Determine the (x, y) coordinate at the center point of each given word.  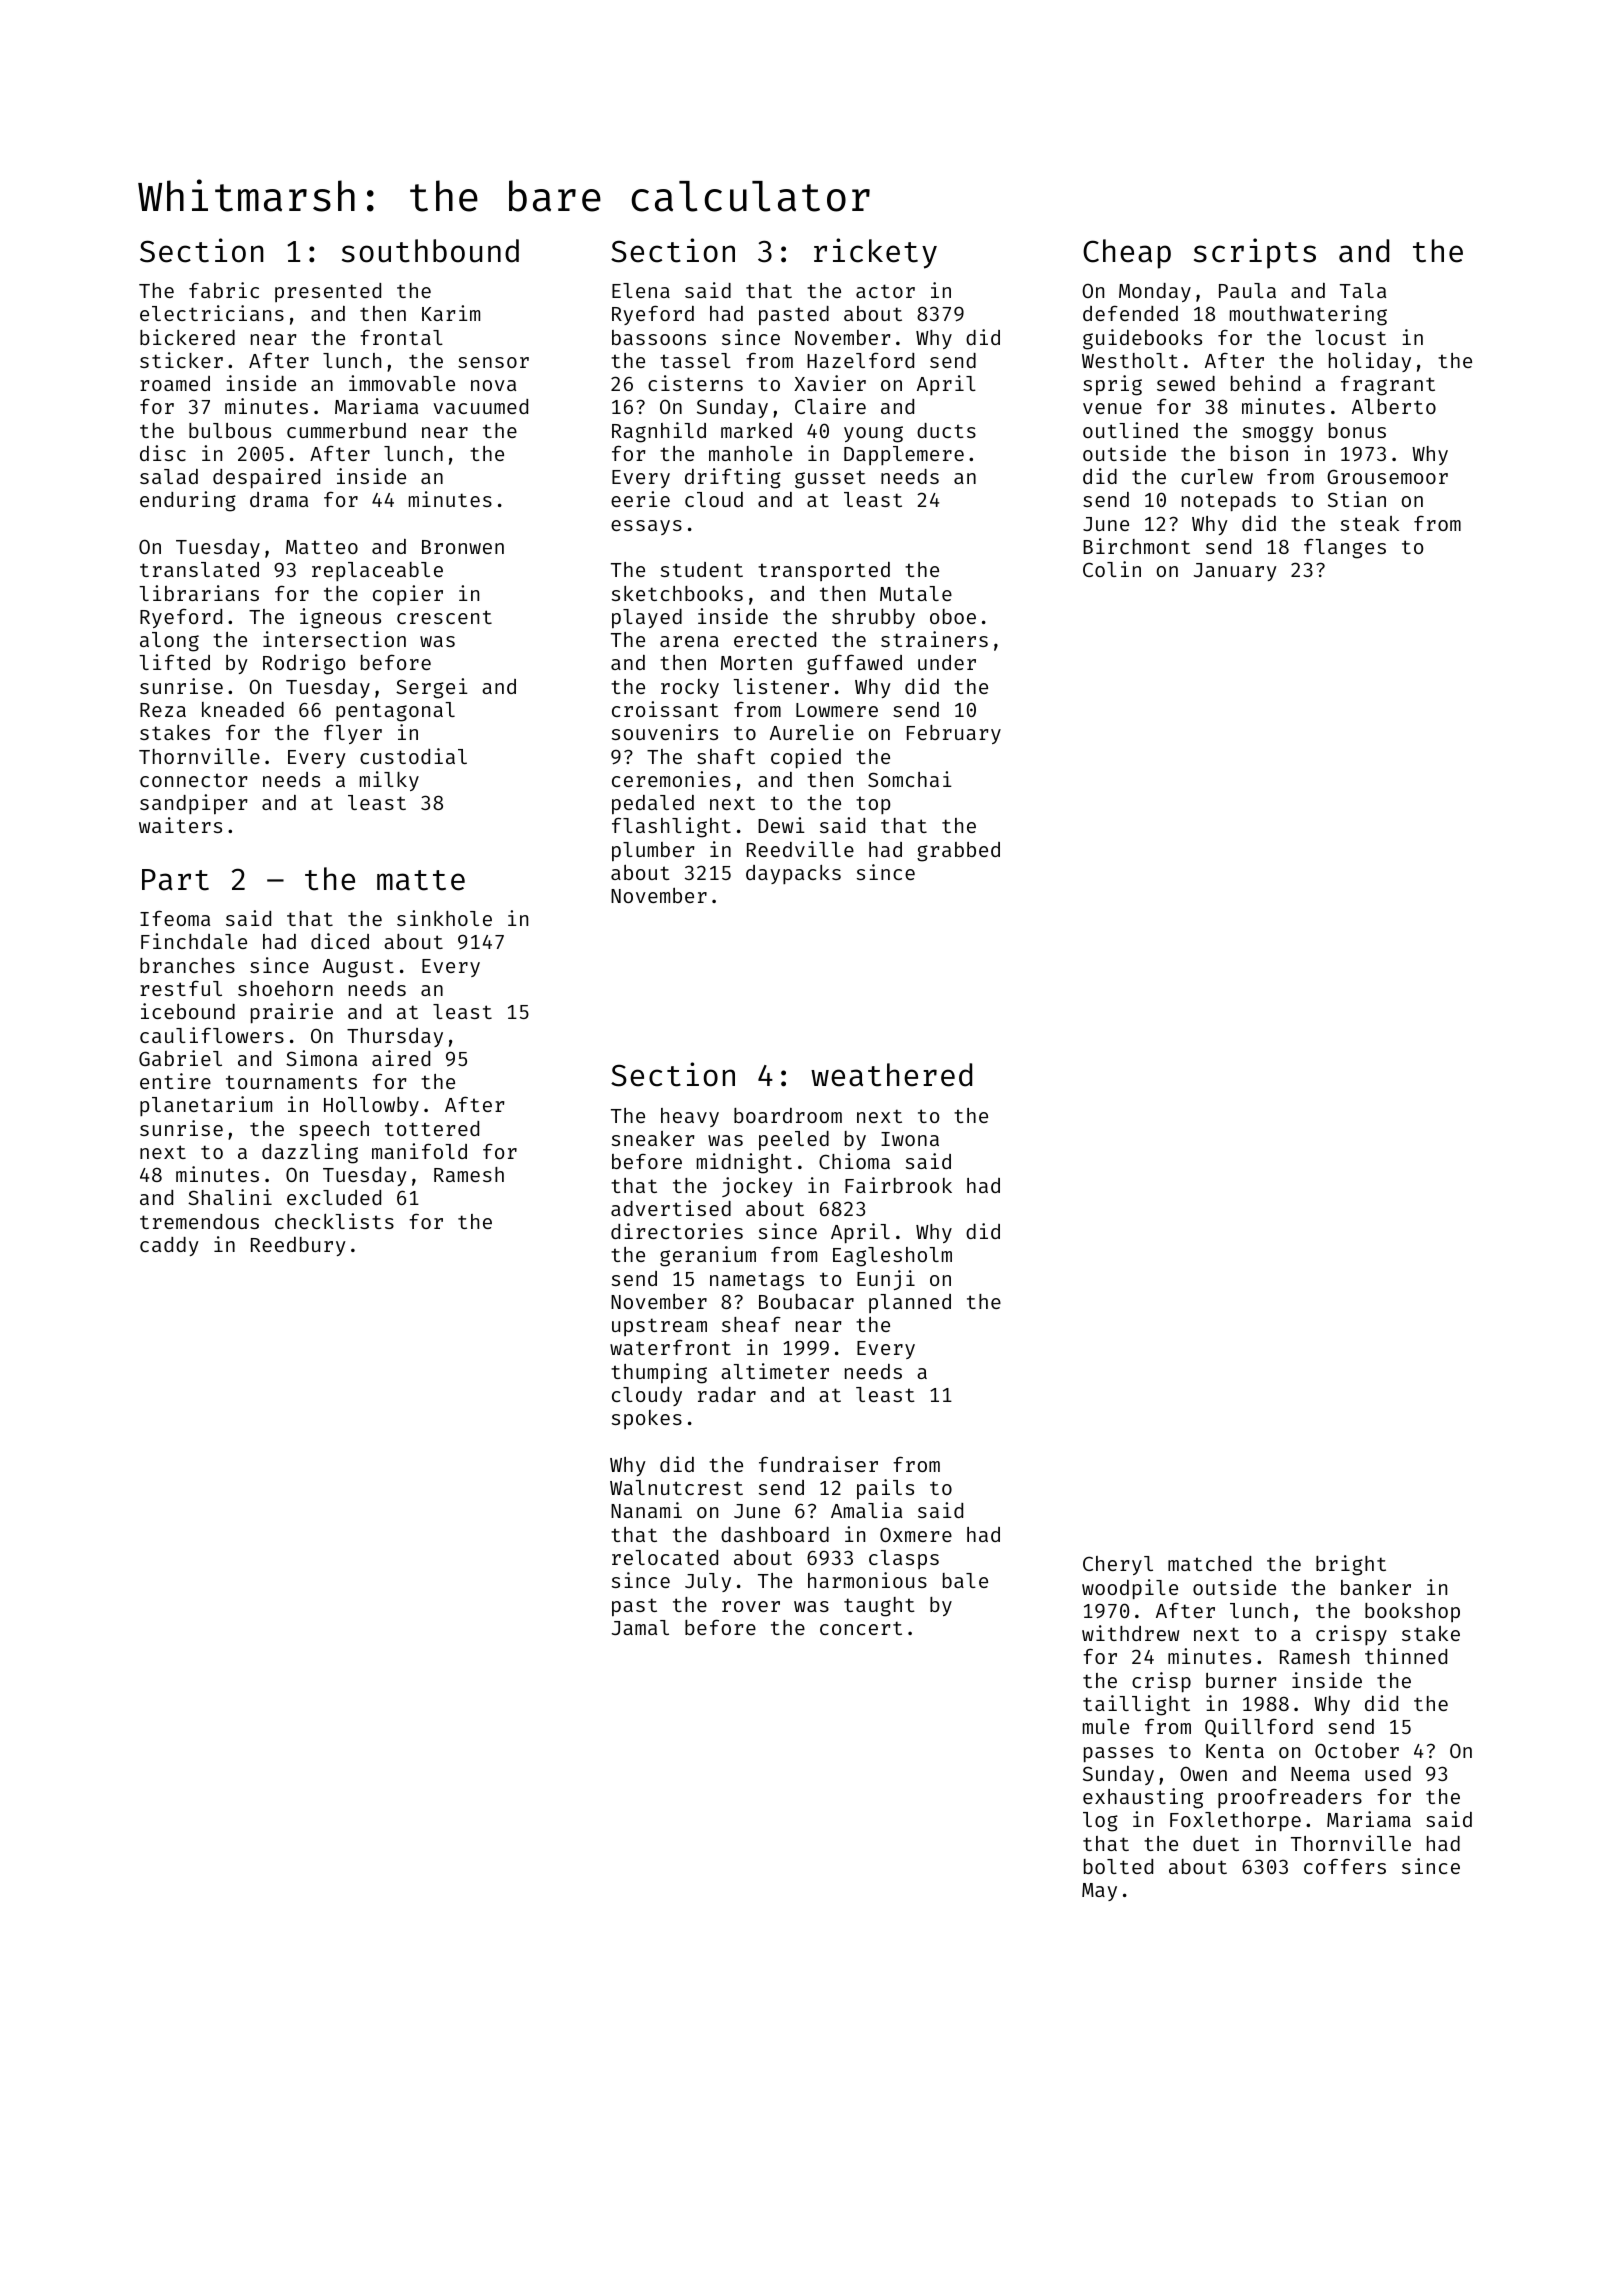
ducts (946, 430)
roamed (175, 383)
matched (1209, 1563)
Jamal (640, 1627)
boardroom (788, 1115)
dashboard (775, 1534)
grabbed (958, 852)
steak (1370, 523)
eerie (640, 499)
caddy (169, 1246)
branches (187, 965)
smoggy (1278, 434)
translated (199, 569)
